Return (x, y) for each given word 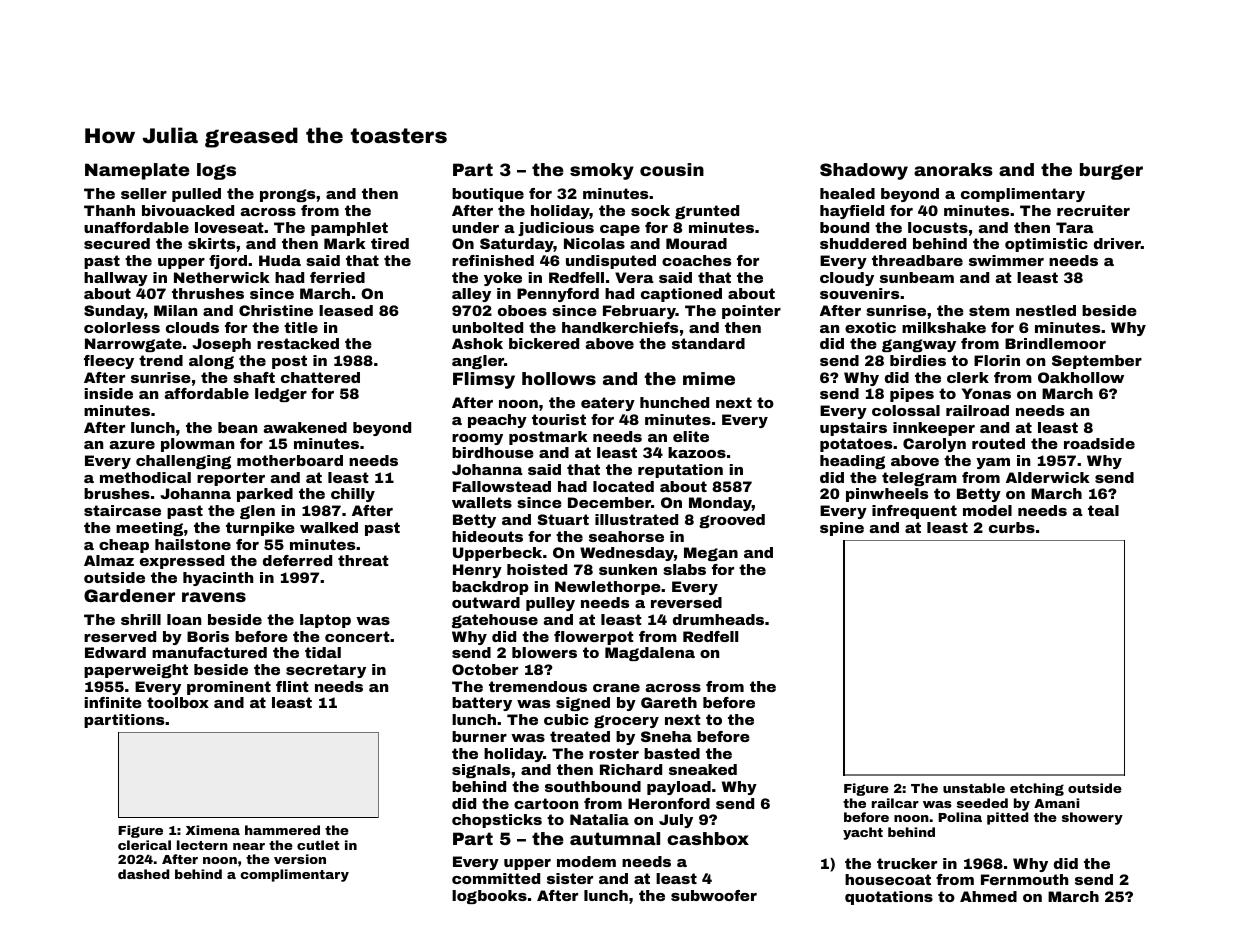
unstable (974, 788)
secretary (326, 671)
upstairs (853, 429)
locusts (938, 227)
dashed (144, 874)
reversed (686, 602)
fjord (228, 262)
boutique (488, 195)
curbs (1012, 527)
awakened (305, 427)
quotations (889, 898)
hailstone (193, 544)
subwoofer (714, 895)
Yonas (986, 393)
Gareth (669, 702)
